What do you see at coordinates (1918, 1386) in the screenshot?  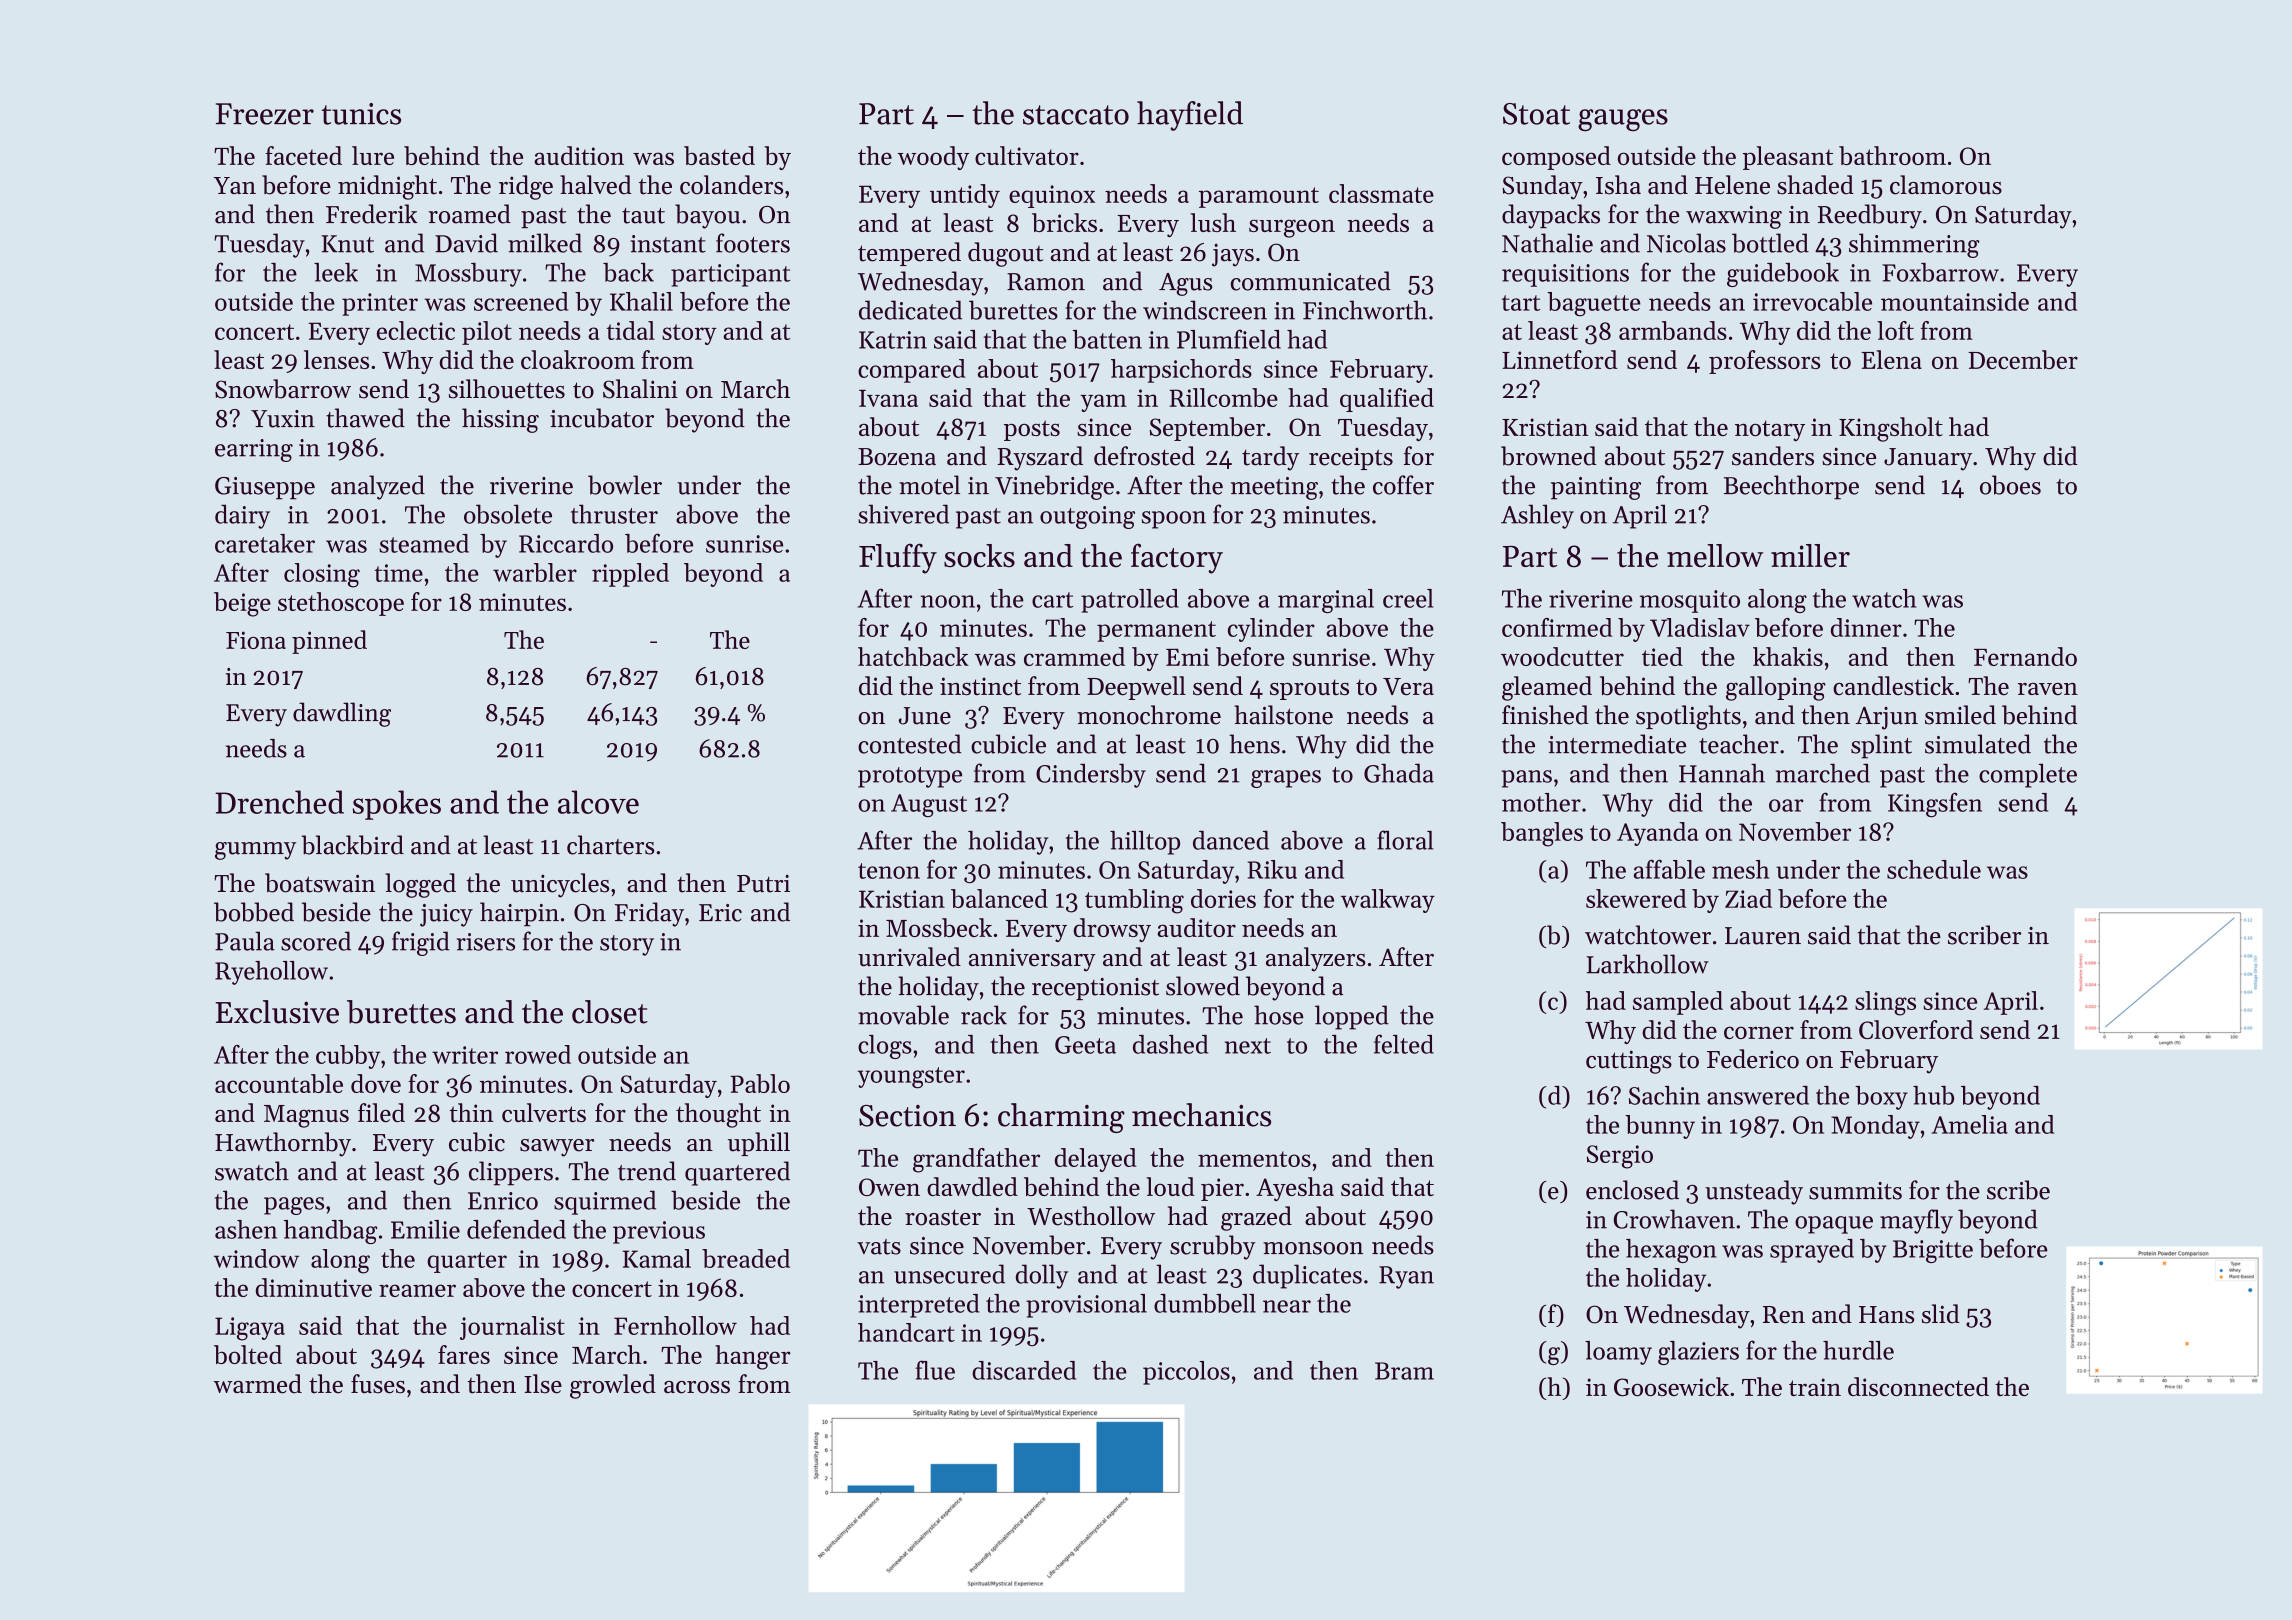 I see `disconnected` at bounding box center [1918, 1386].
